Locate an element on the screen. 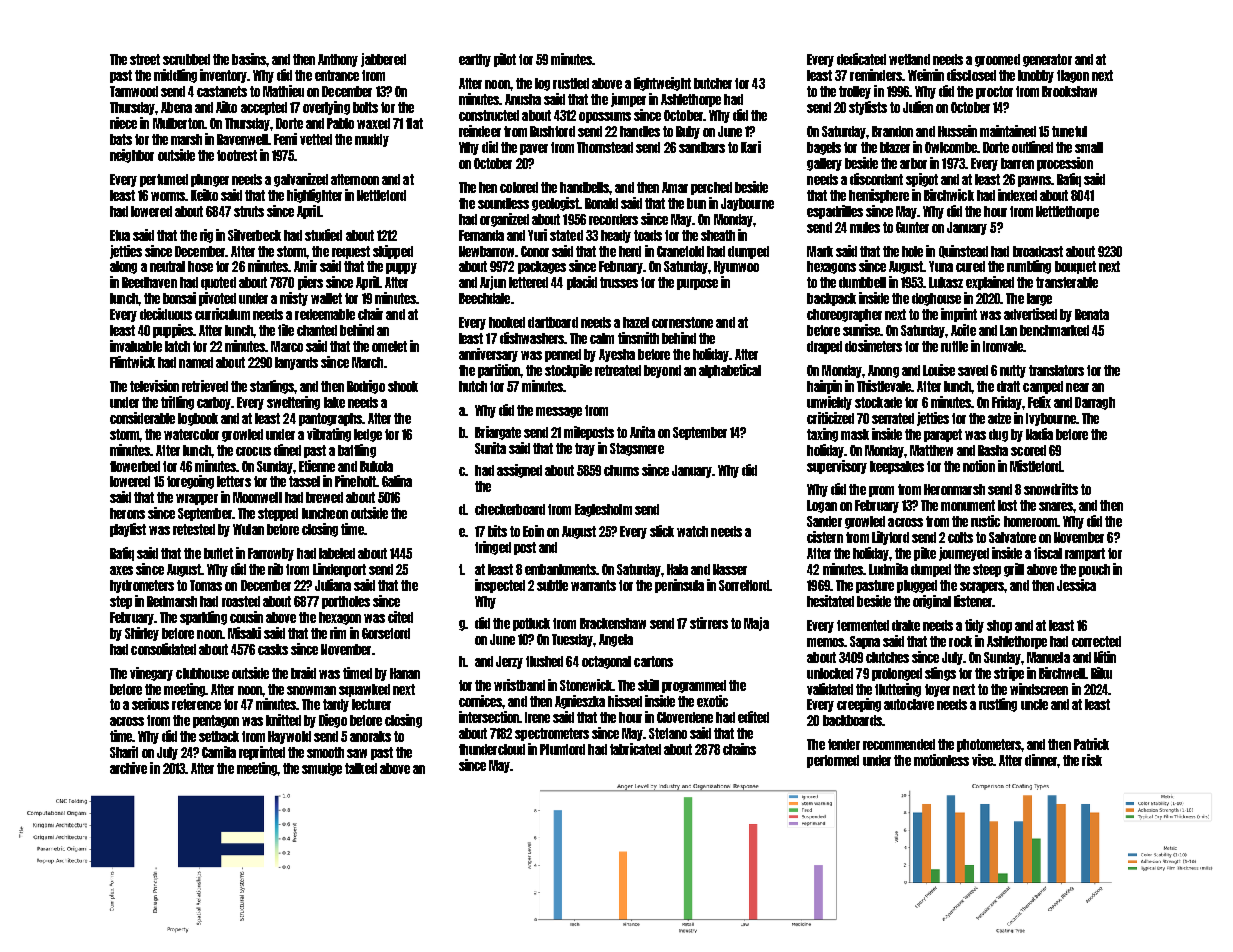 This screenshot has height=952, width=1233. Amir is located at coordinates (305, 266).
